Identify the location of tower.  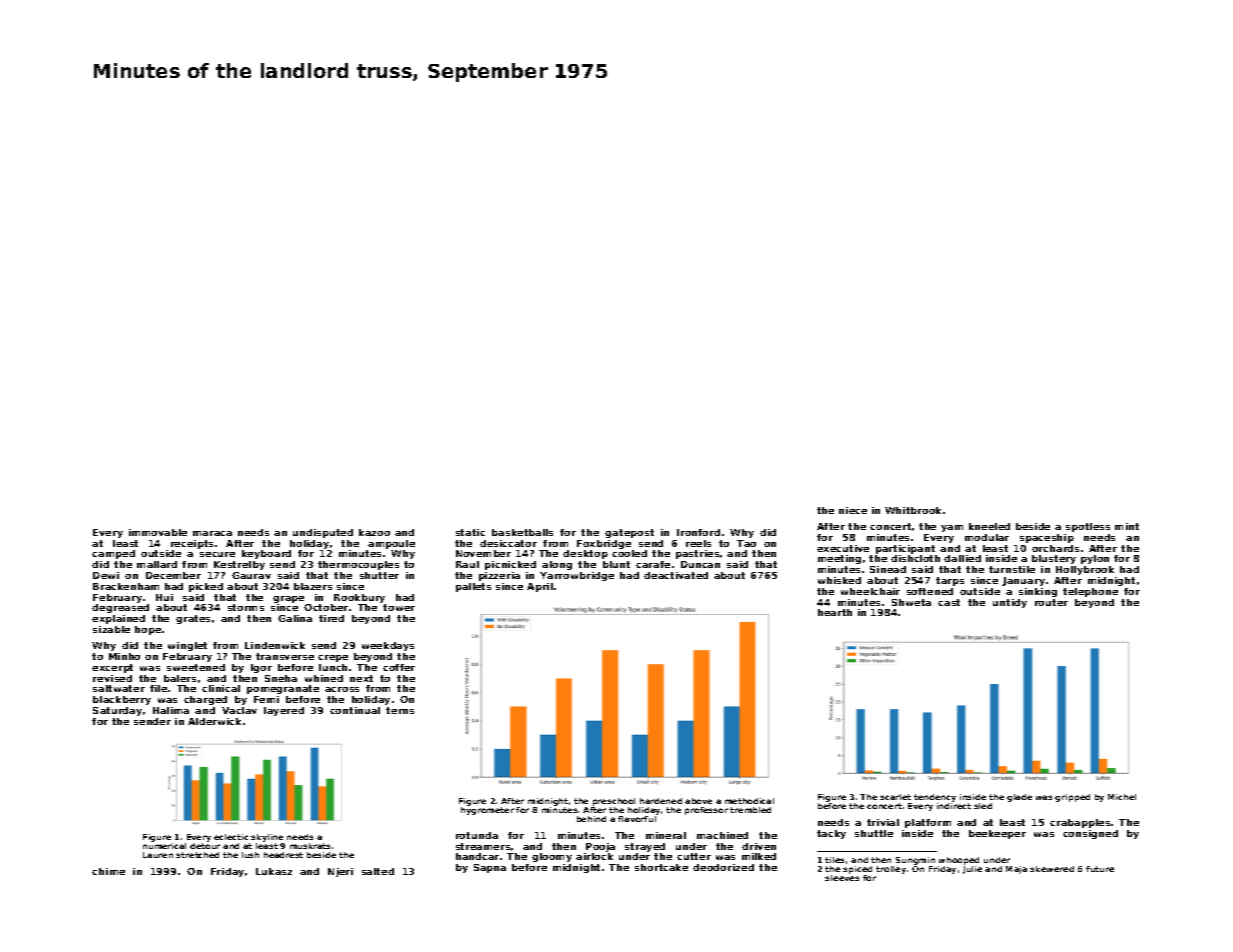
(399, 607).
